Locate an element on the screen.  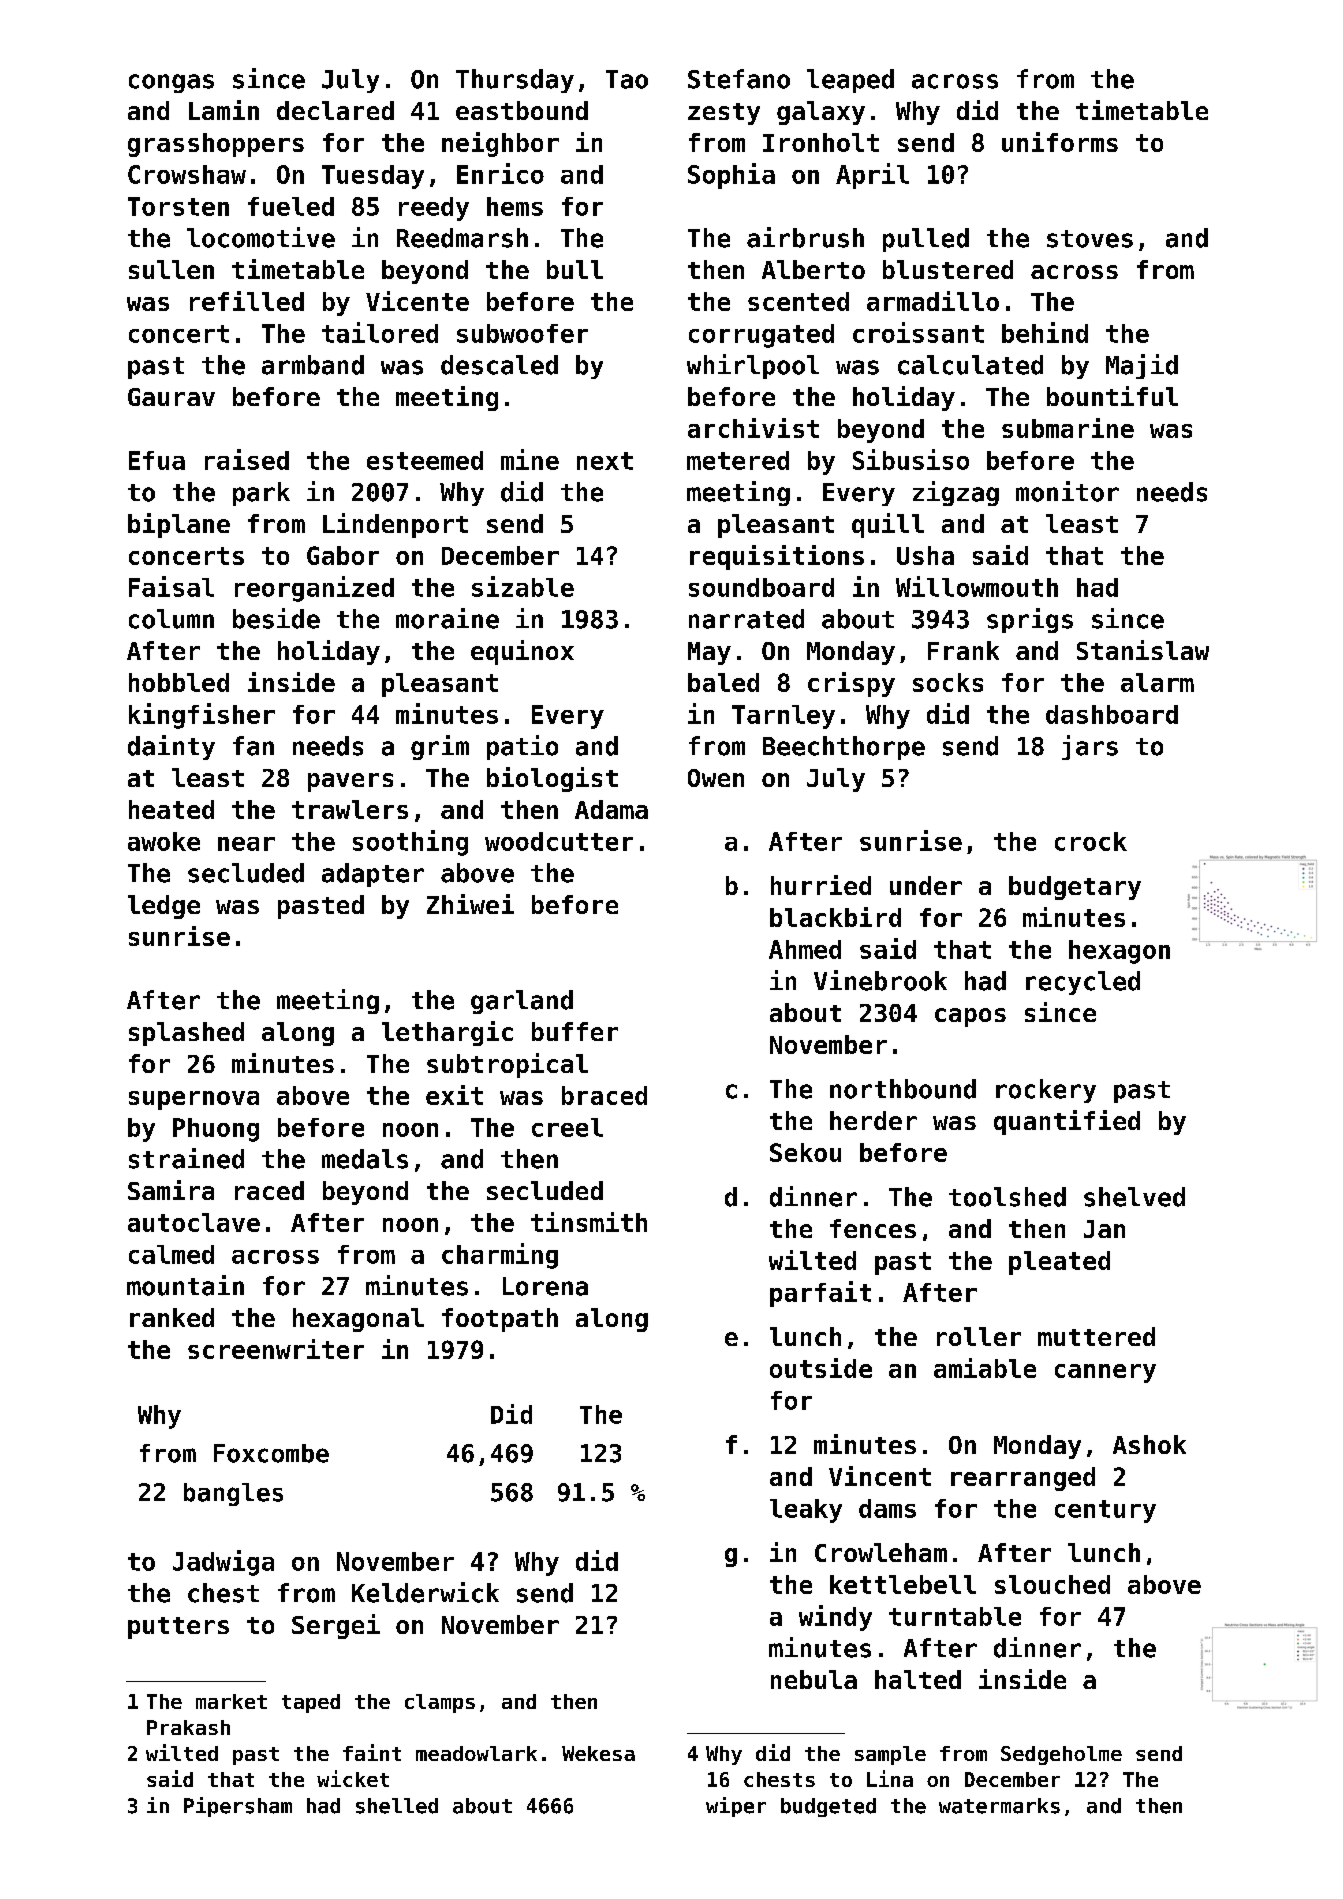
screenwriter is located at coordinates (276, 1349).
